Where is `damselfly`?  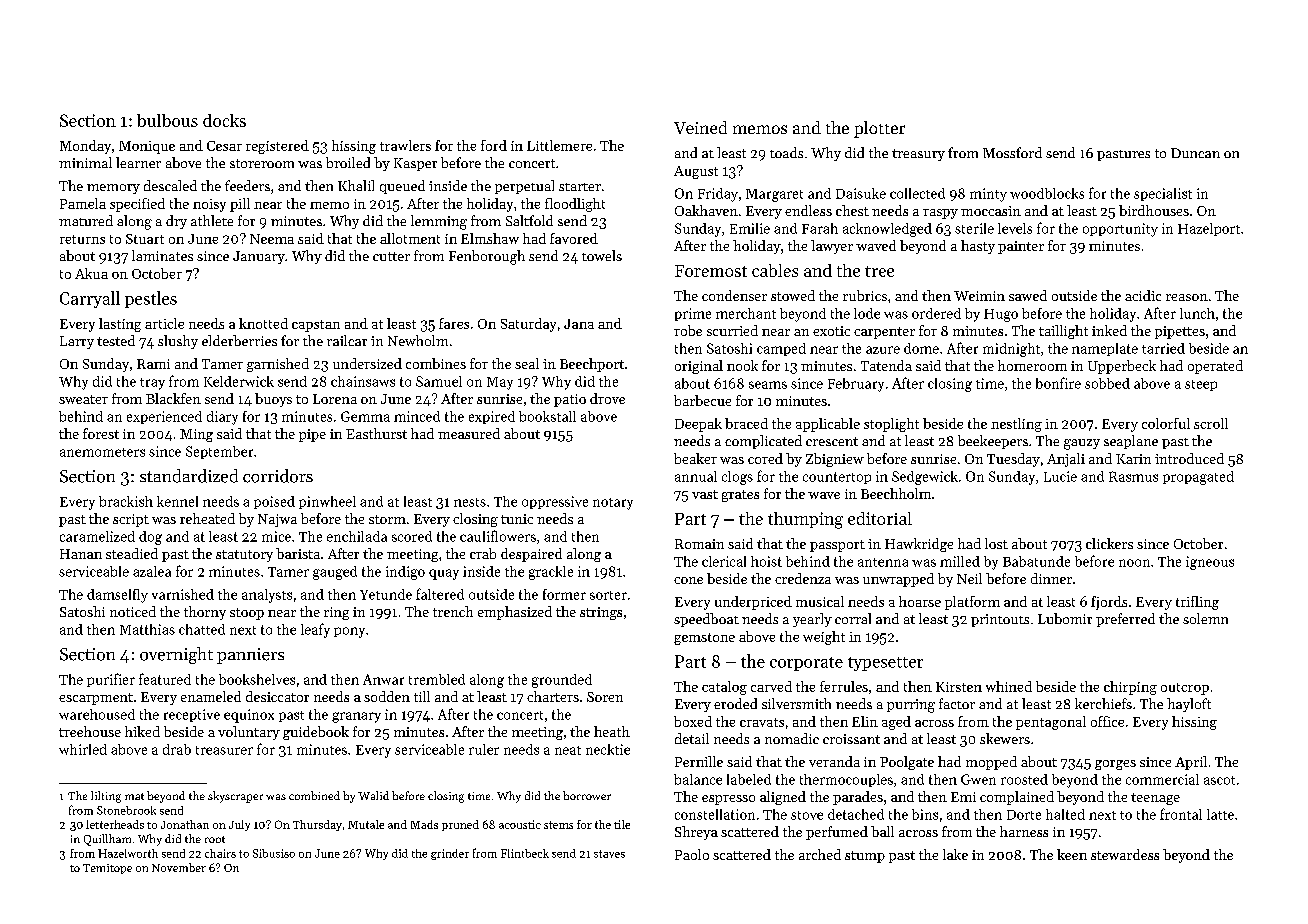 damselfly is located at coordinates (117, 596).
